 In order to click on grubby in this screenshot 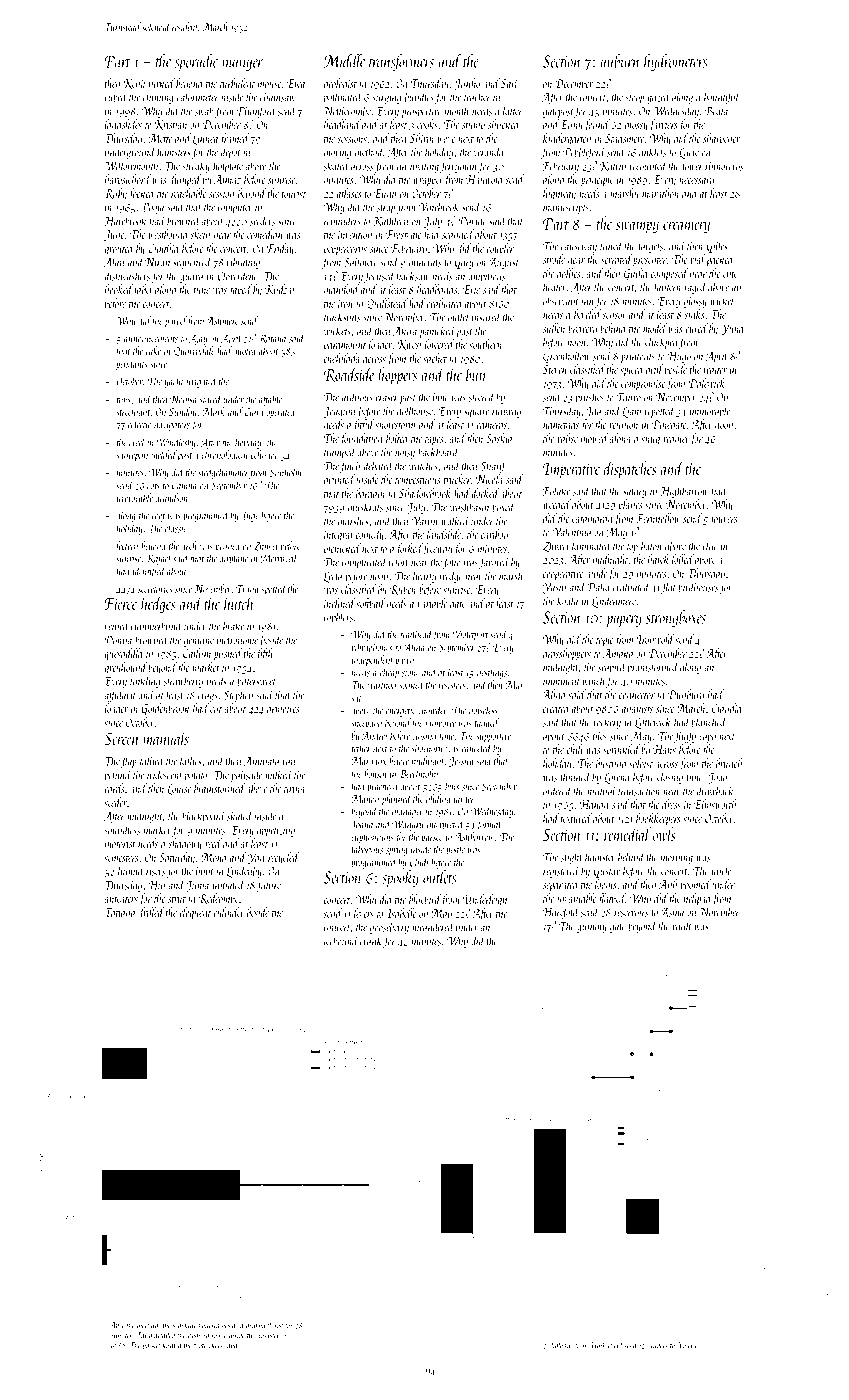, I will do `click(255, 1326)`.
